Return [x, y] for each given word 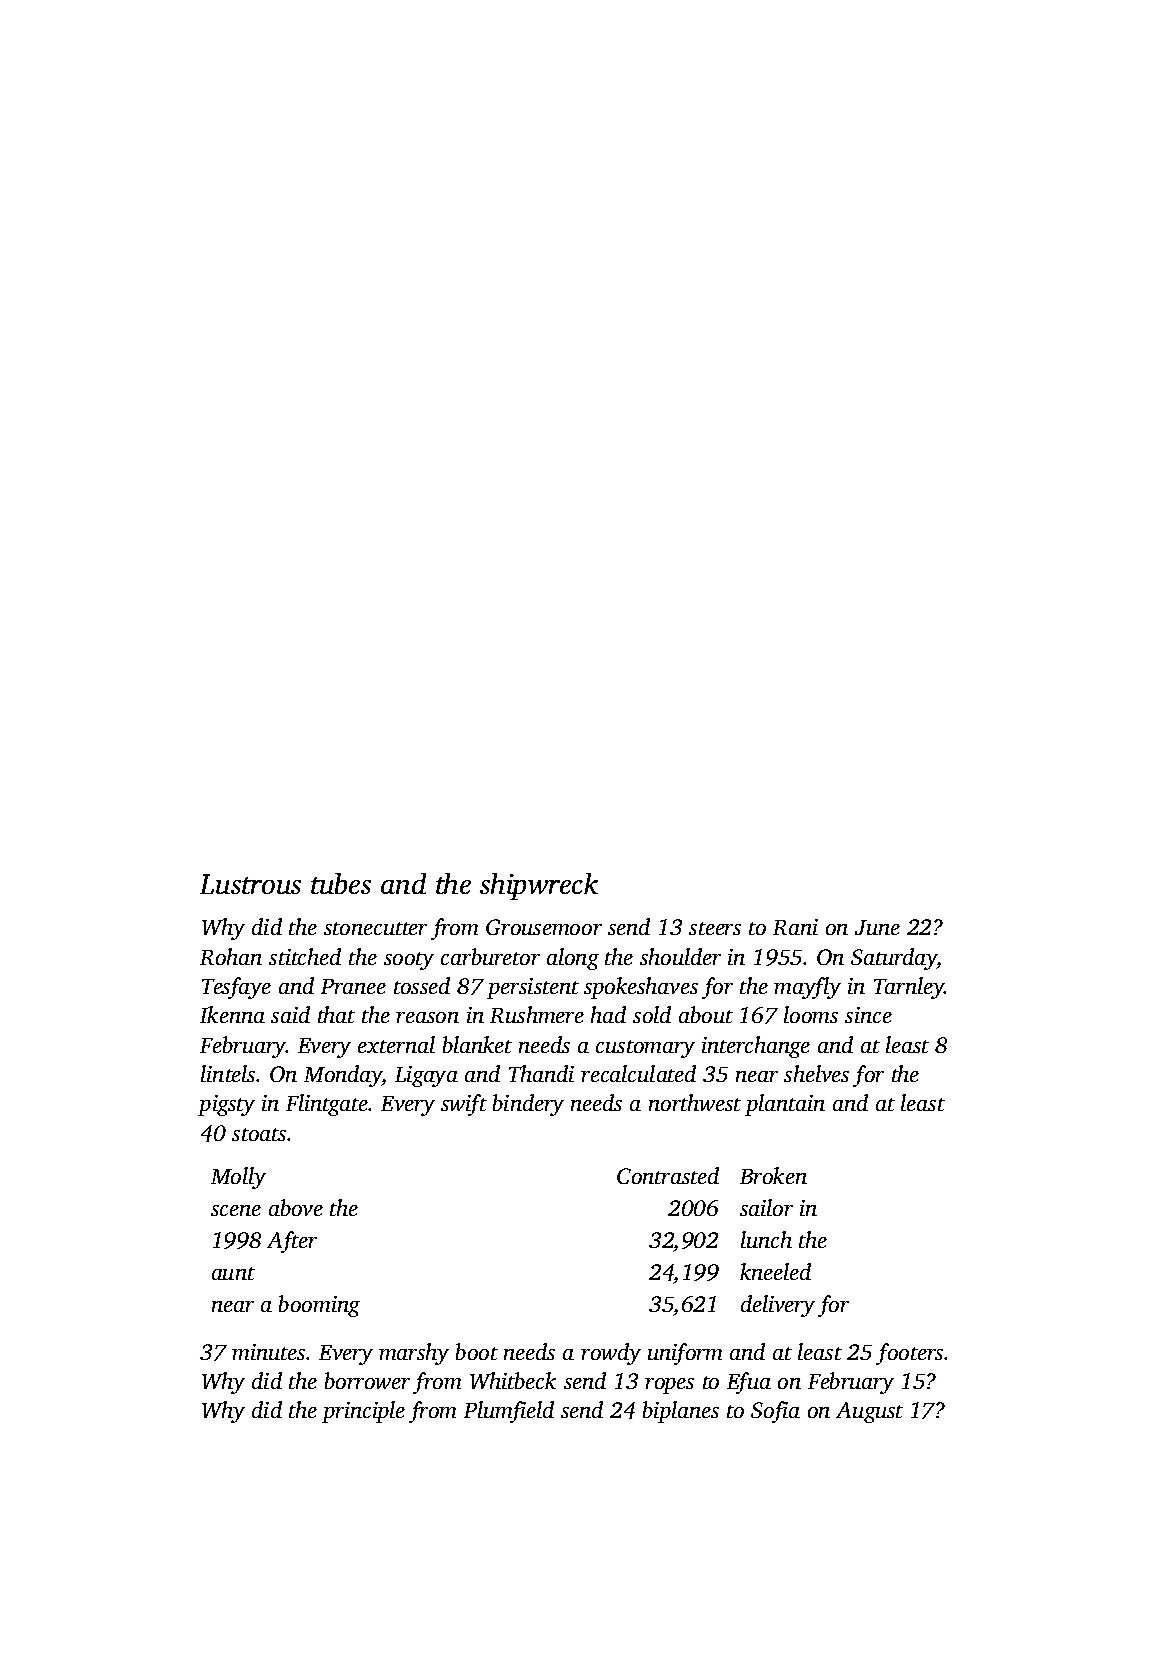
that [336, 1014]
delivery [778, 1306]
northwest [695, 1102]
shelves [816, 1073]
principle [363, 1412]
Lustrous [250, 884]
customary [645, 1049]
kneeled [775, 1271]
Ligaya [426, 1076]
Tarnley [909, 988]
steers [715, 928]
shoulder [680, 956]
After [292, 1242]
